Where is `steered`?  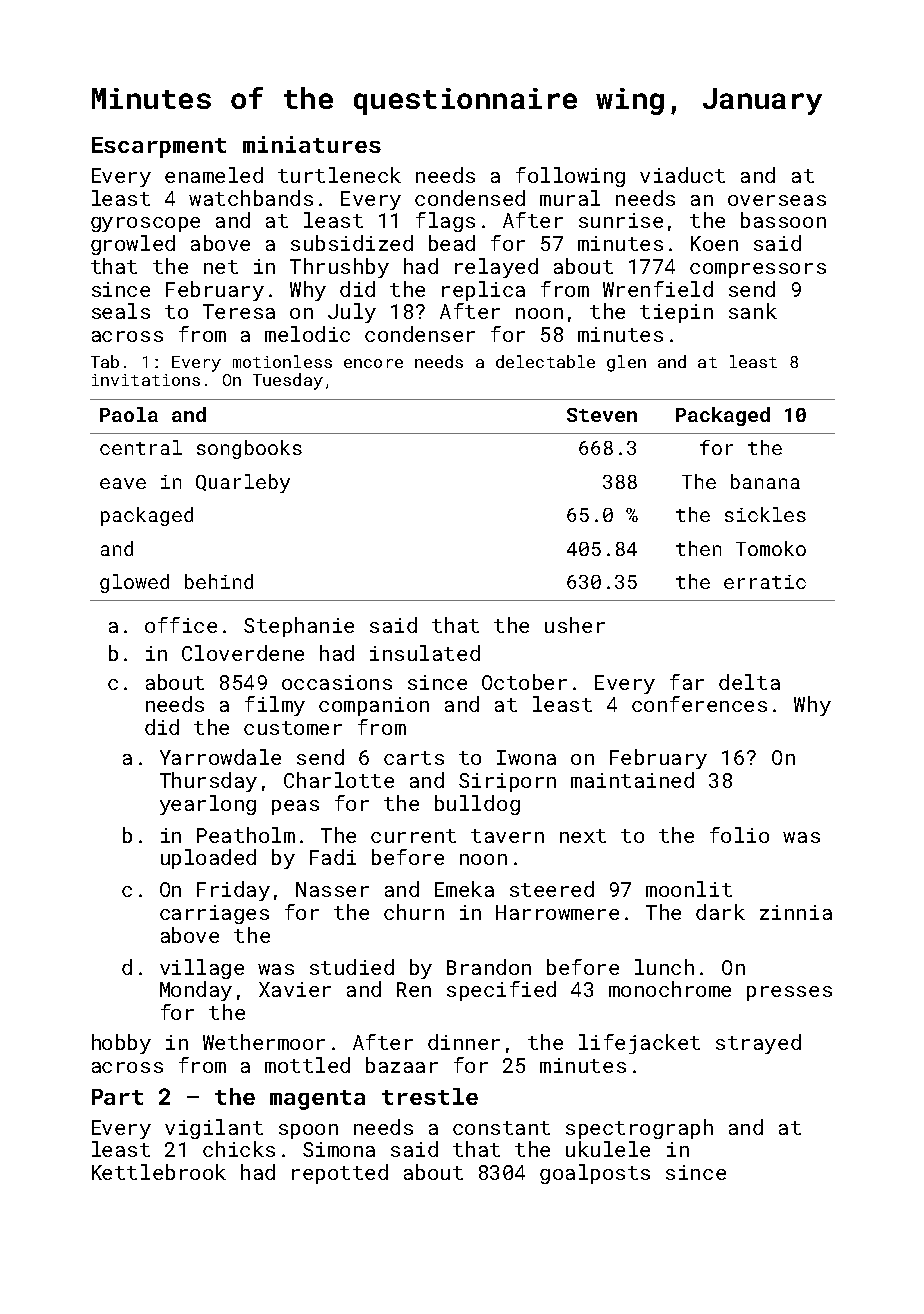
steered is located at coordinates (552, 889).
